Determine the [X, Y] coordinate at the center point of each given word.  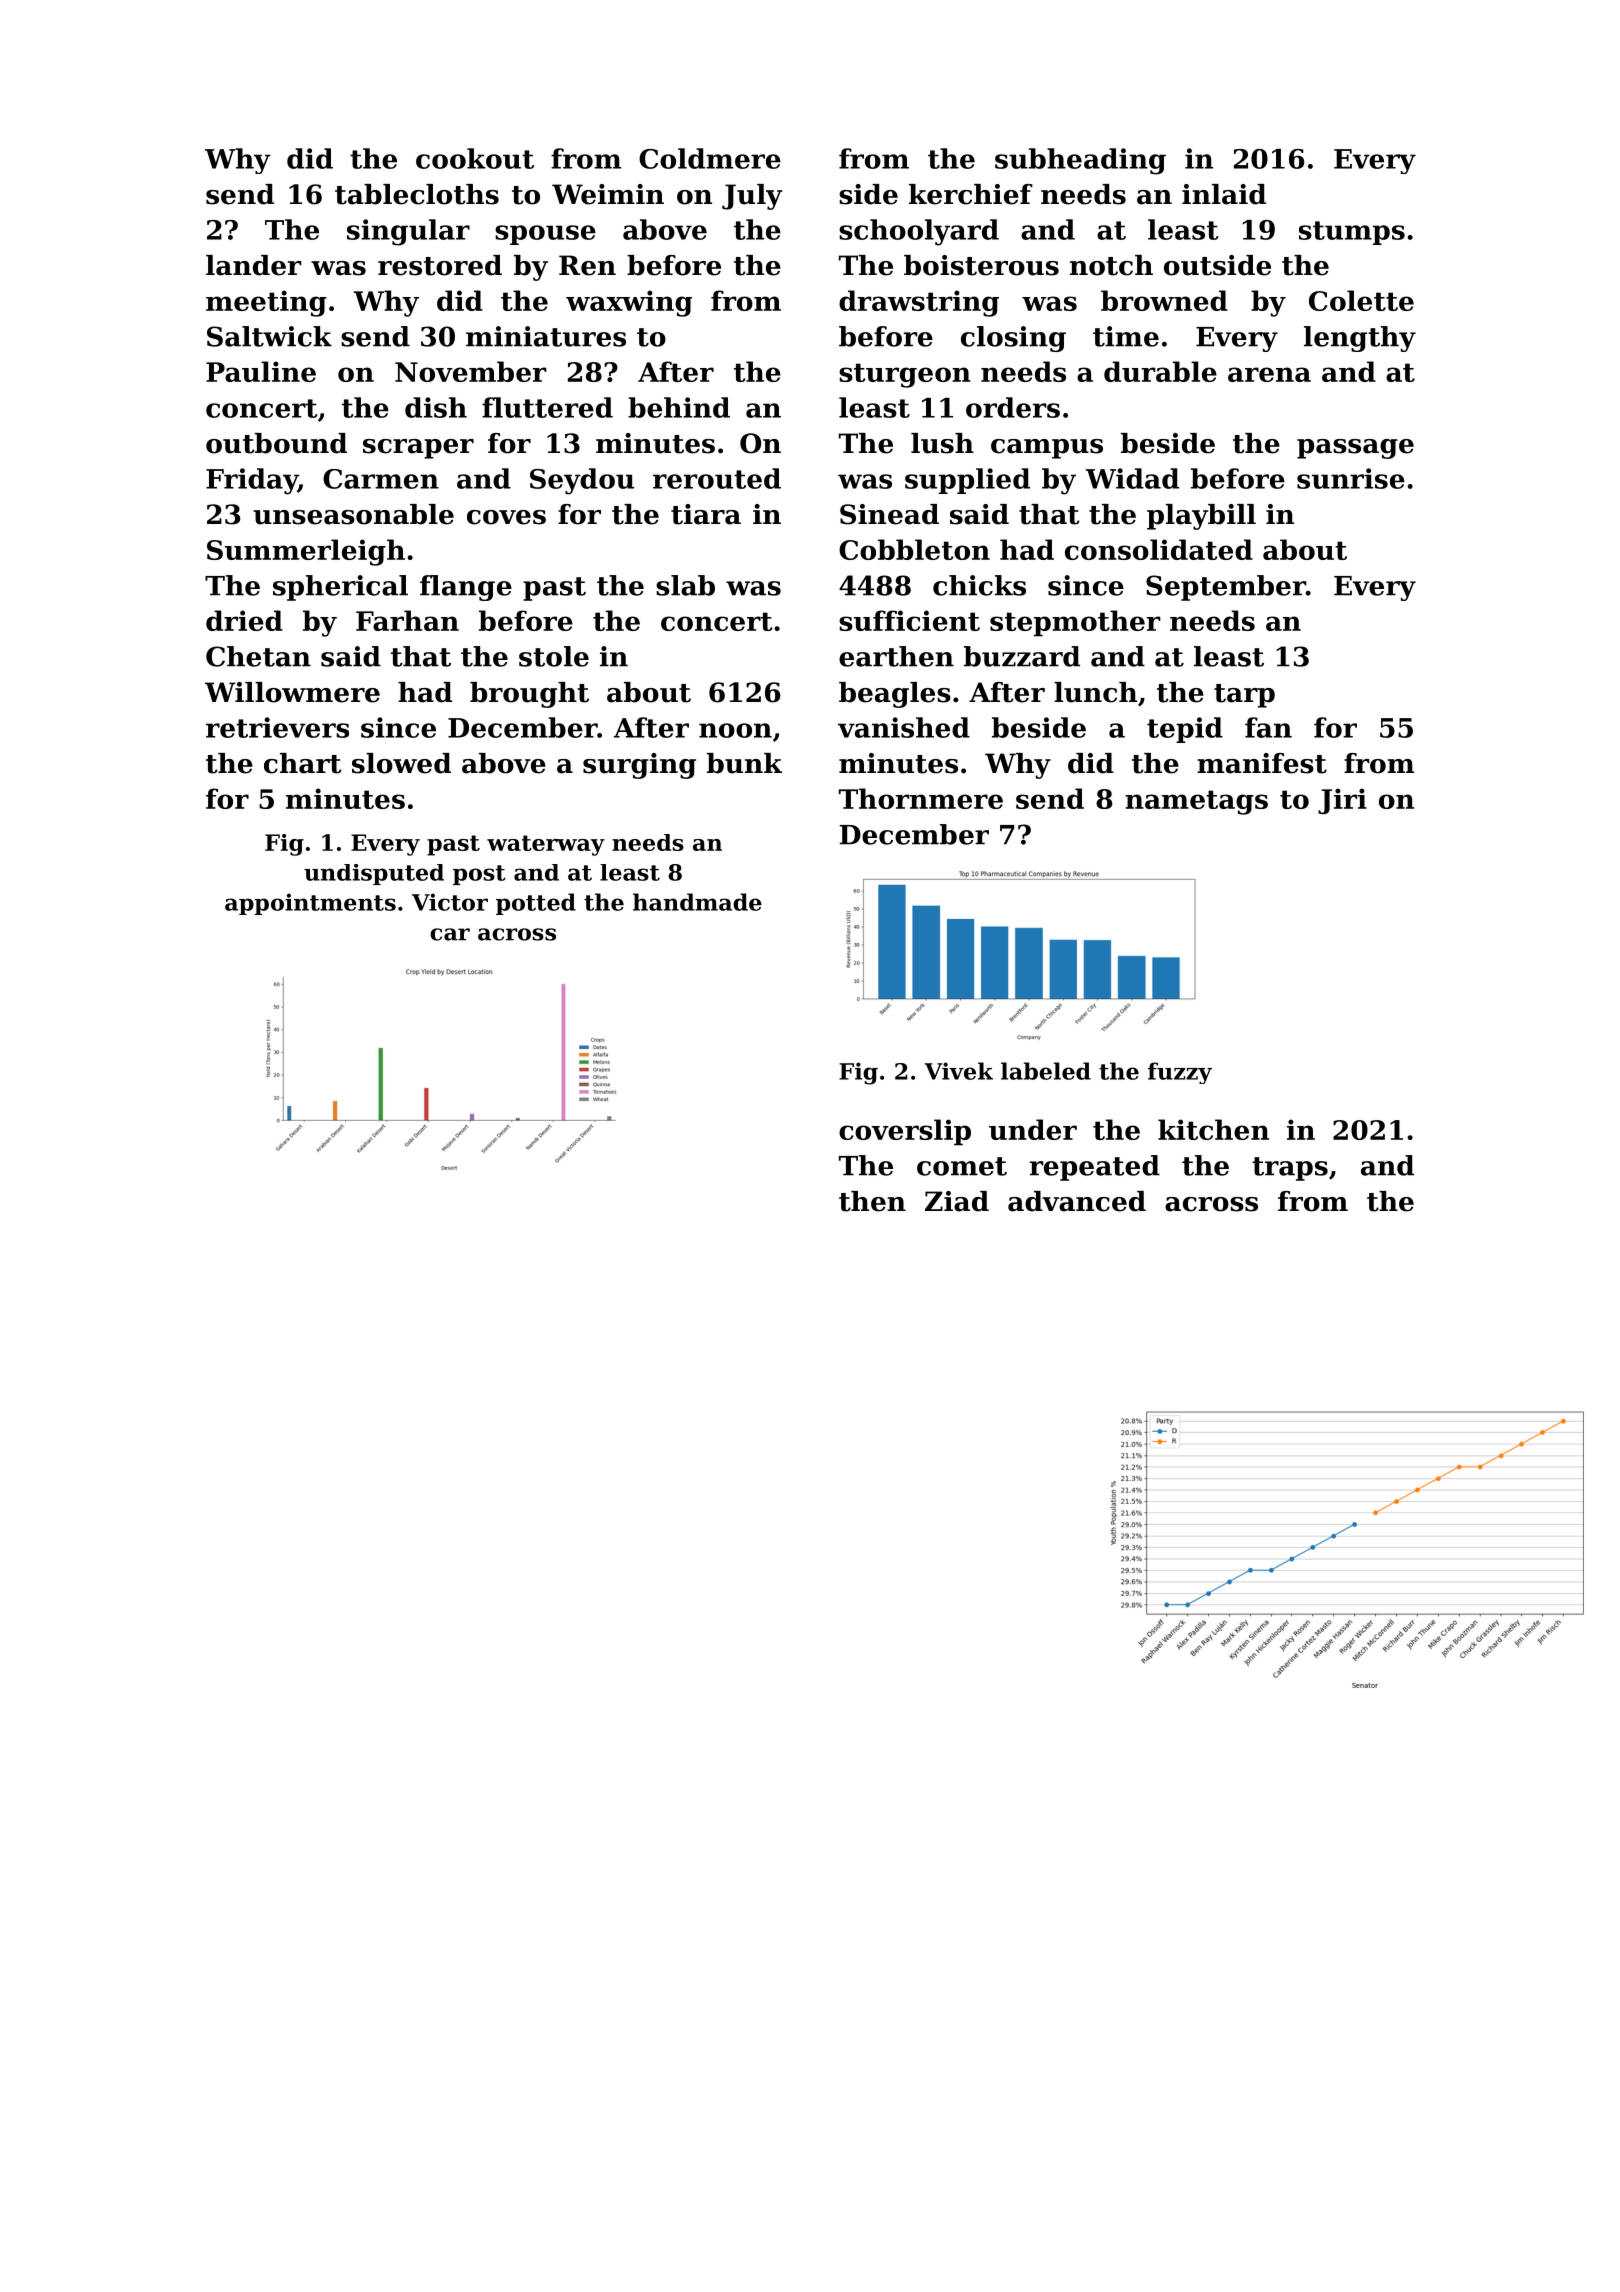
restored [440, 265]
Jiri [1342, 801]
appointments [310, 904]
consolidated [1159, 549]
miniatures [546, 336]
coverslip [905, 1132]
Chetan [258, 656]
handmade [697, 902]
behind [679, 407]
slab [685, 585]
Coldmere [710, 158]
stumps [1352, 233]
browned [1164, 300]
